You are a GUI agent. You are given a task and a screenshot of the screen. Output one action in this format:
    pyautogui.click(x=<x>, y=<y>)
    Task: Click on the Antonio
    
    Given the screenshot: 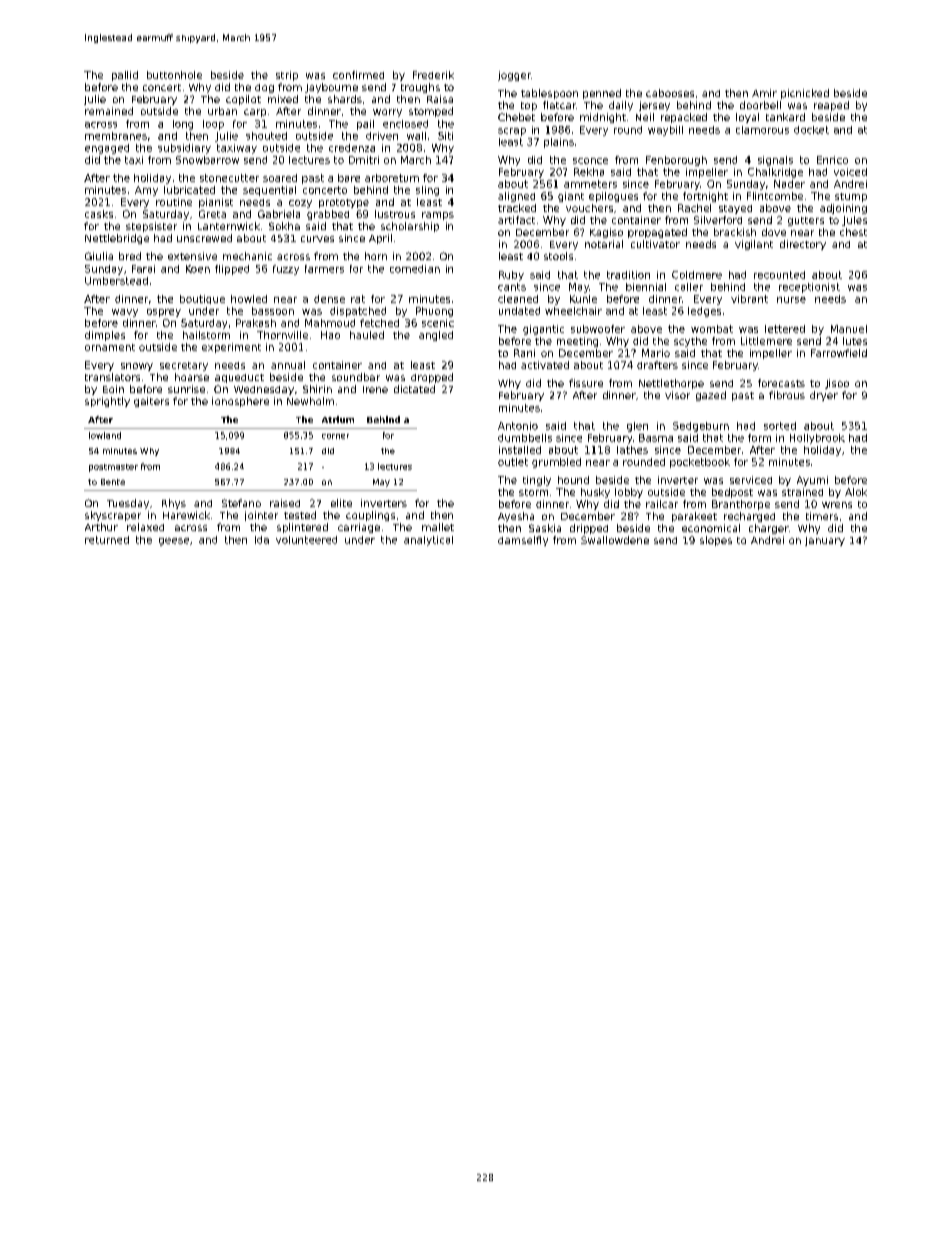 What is the action you would take?
    pyautogui.click(x=518, y=426)
